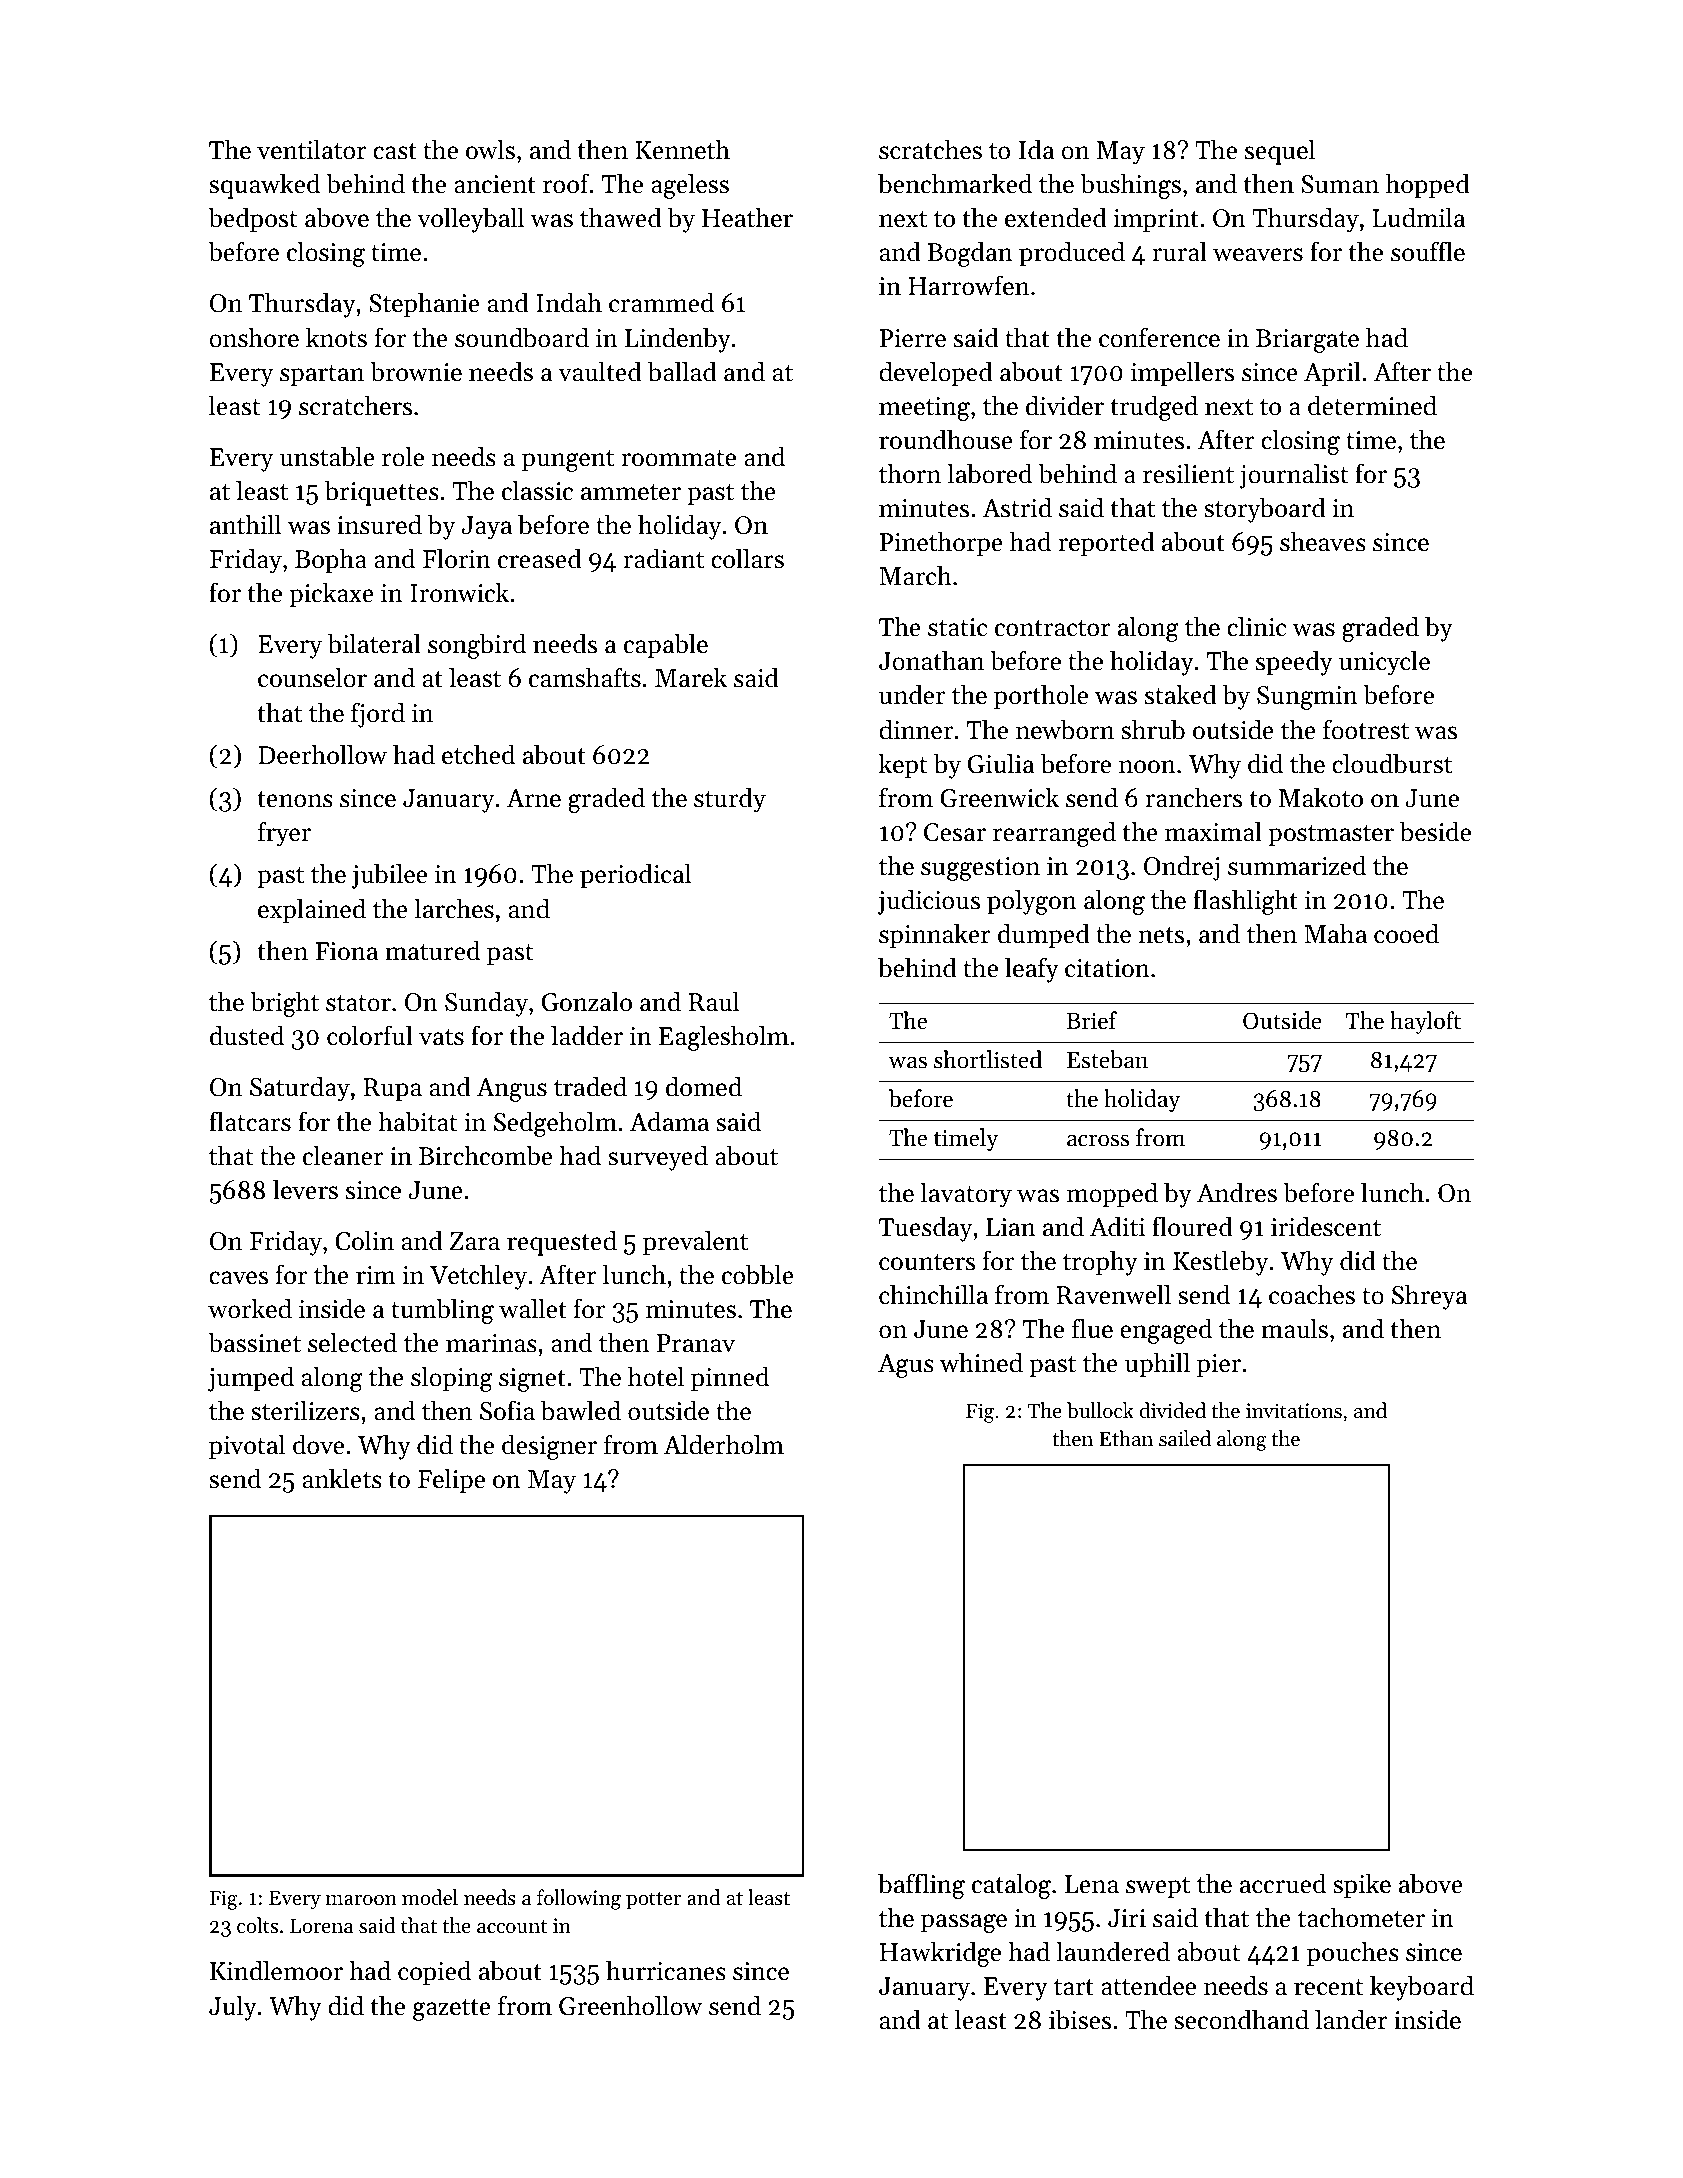  Describe the element at coordinates (233, 2008) in the page. I see `July` at that location.
